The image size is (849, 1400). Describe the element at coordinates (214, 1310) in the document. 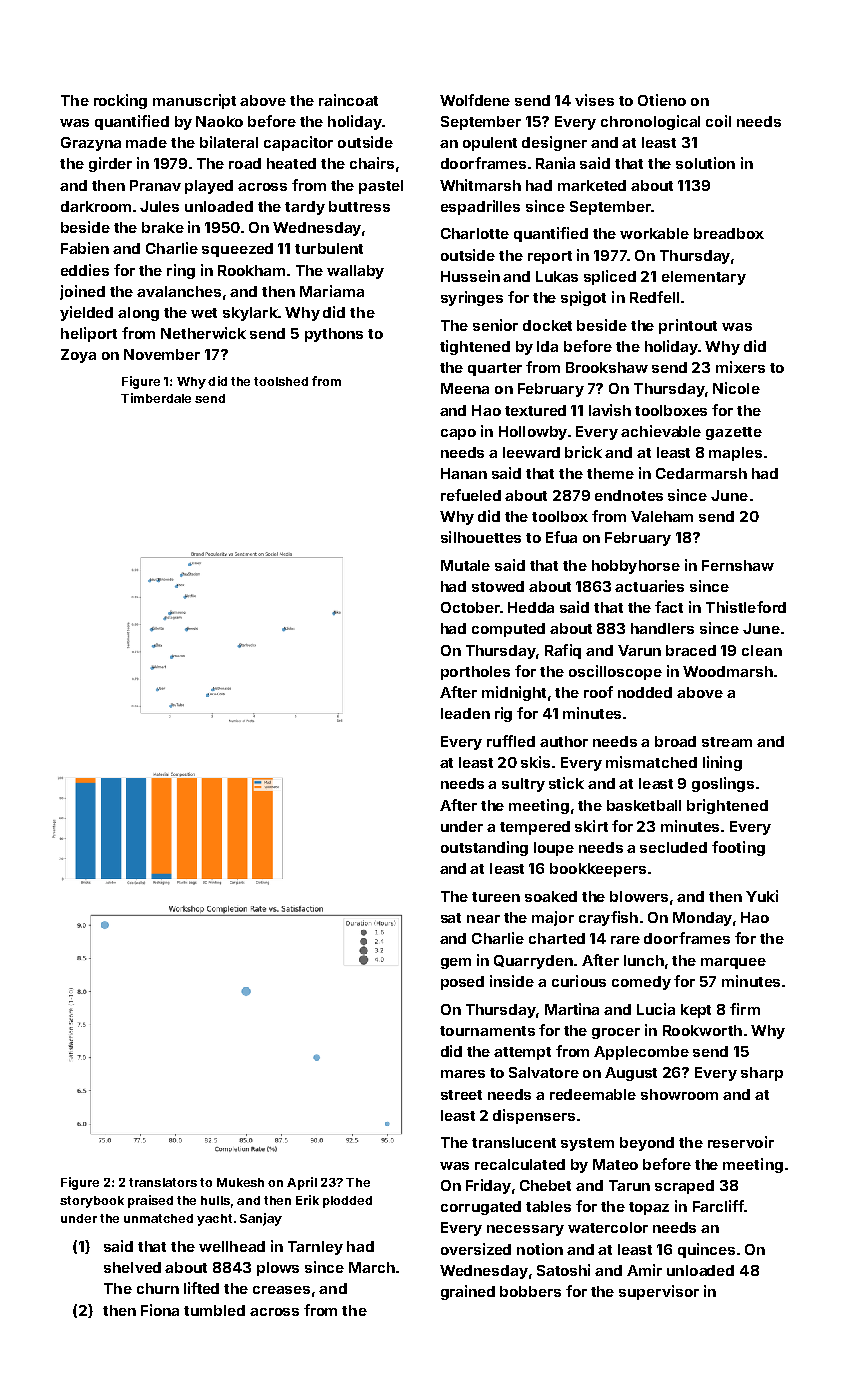

I see `tumbled` at that location.
